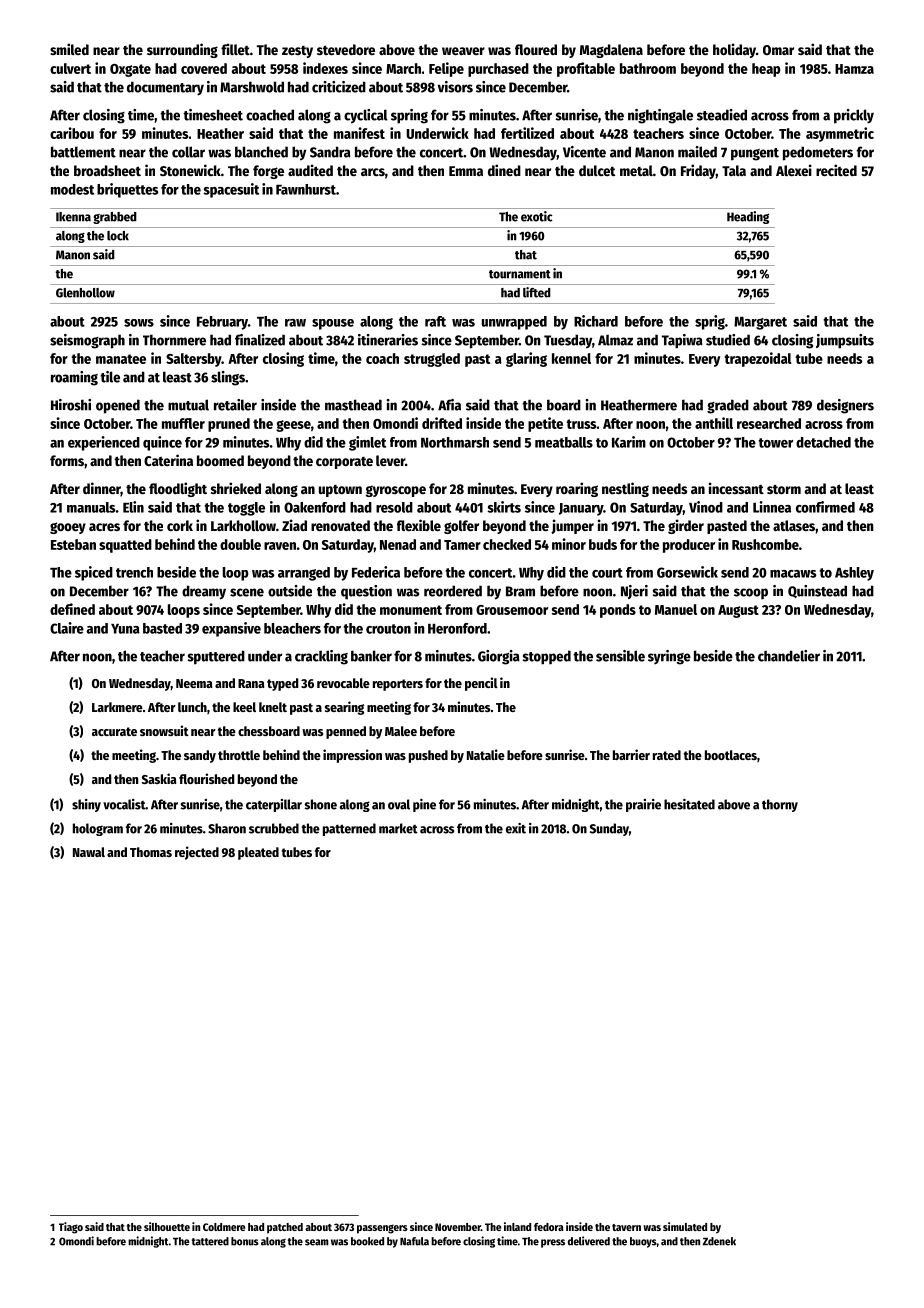 This screenshot has width=924, height=1308. I want to click on Larkmere, so click(117, 707).
